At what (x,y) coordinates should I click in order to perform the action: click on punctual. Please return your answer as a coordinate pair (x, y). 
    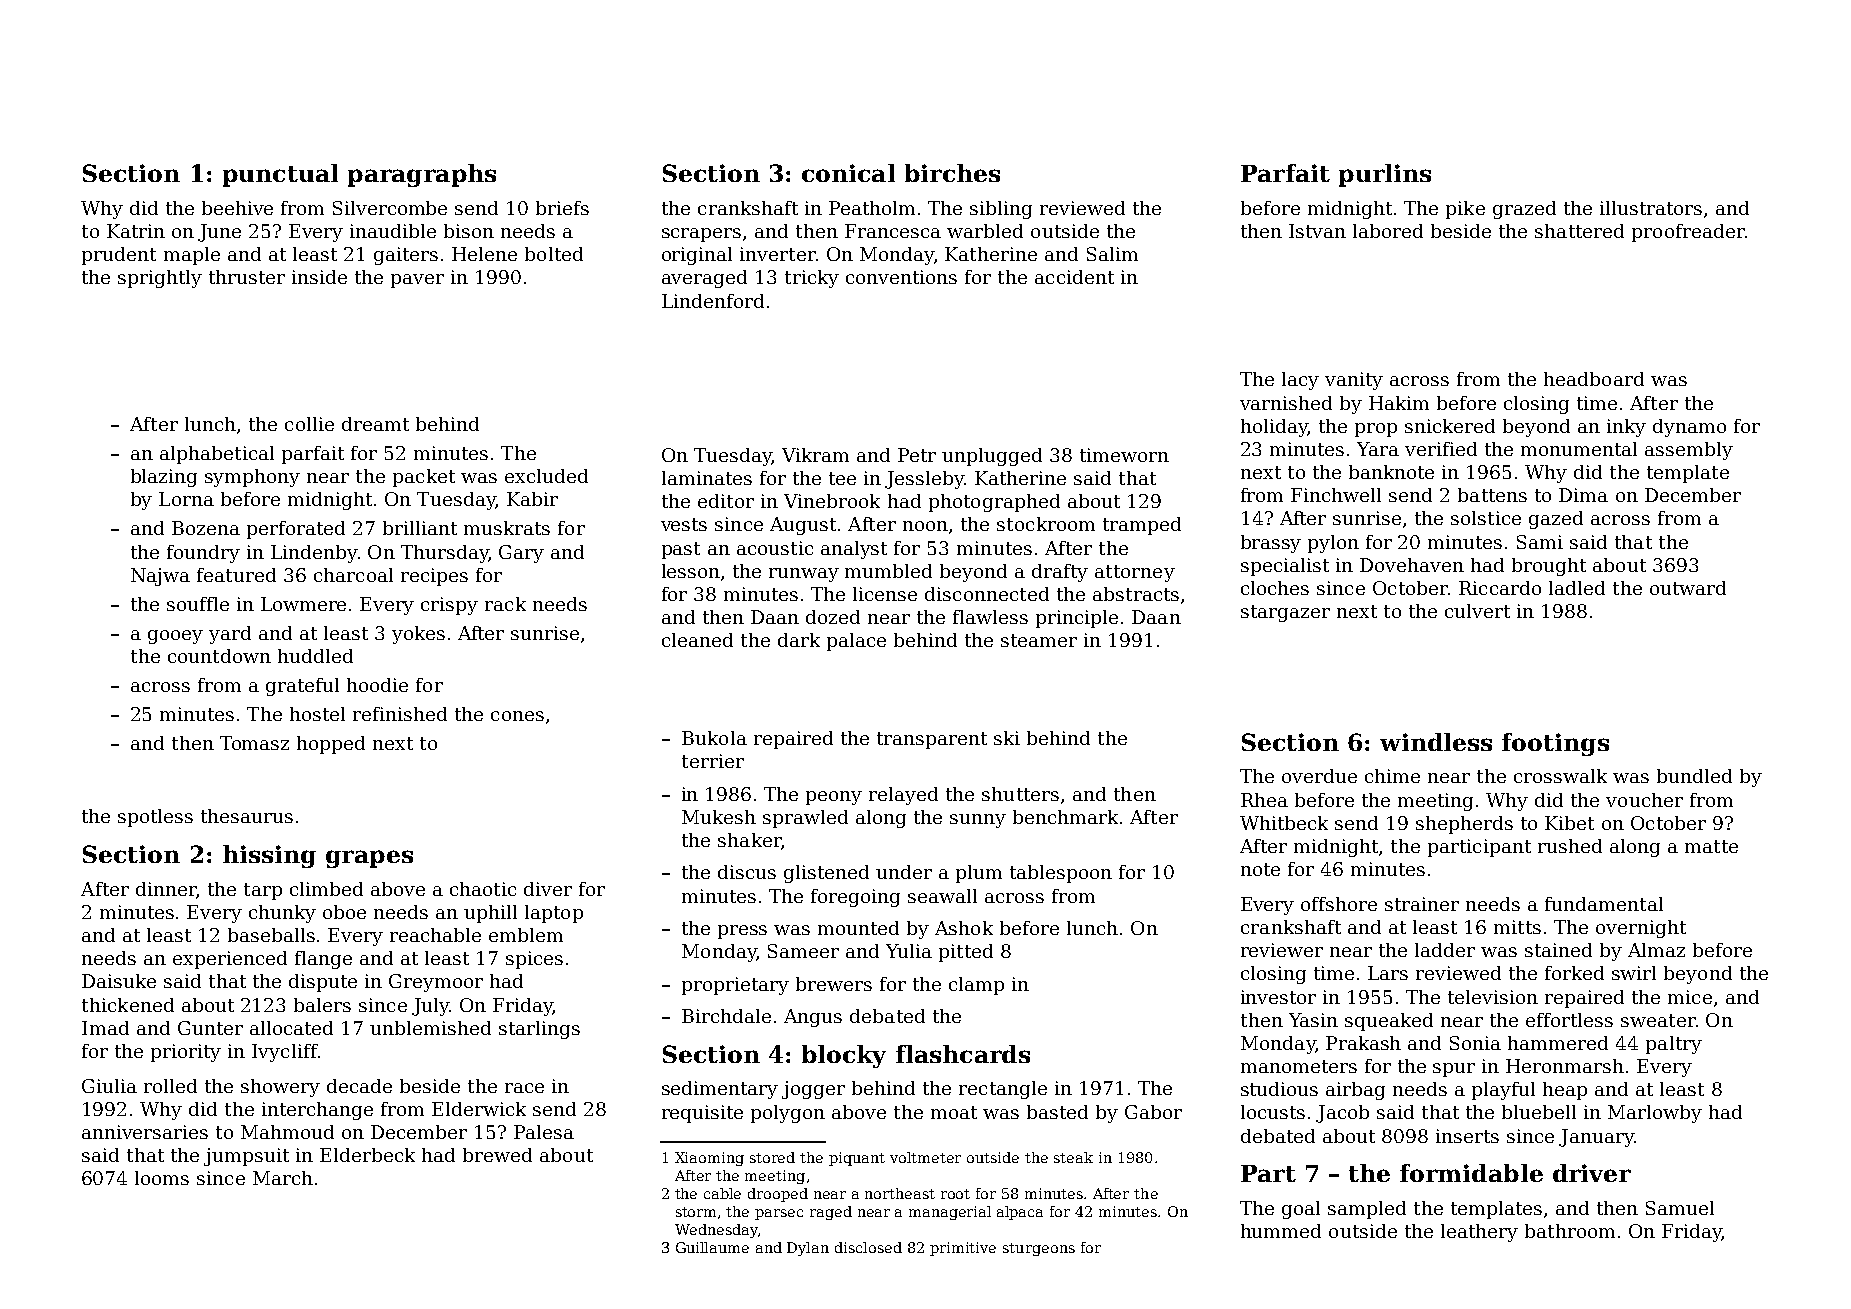
    Looking at the image, I should click on (280, 175).
